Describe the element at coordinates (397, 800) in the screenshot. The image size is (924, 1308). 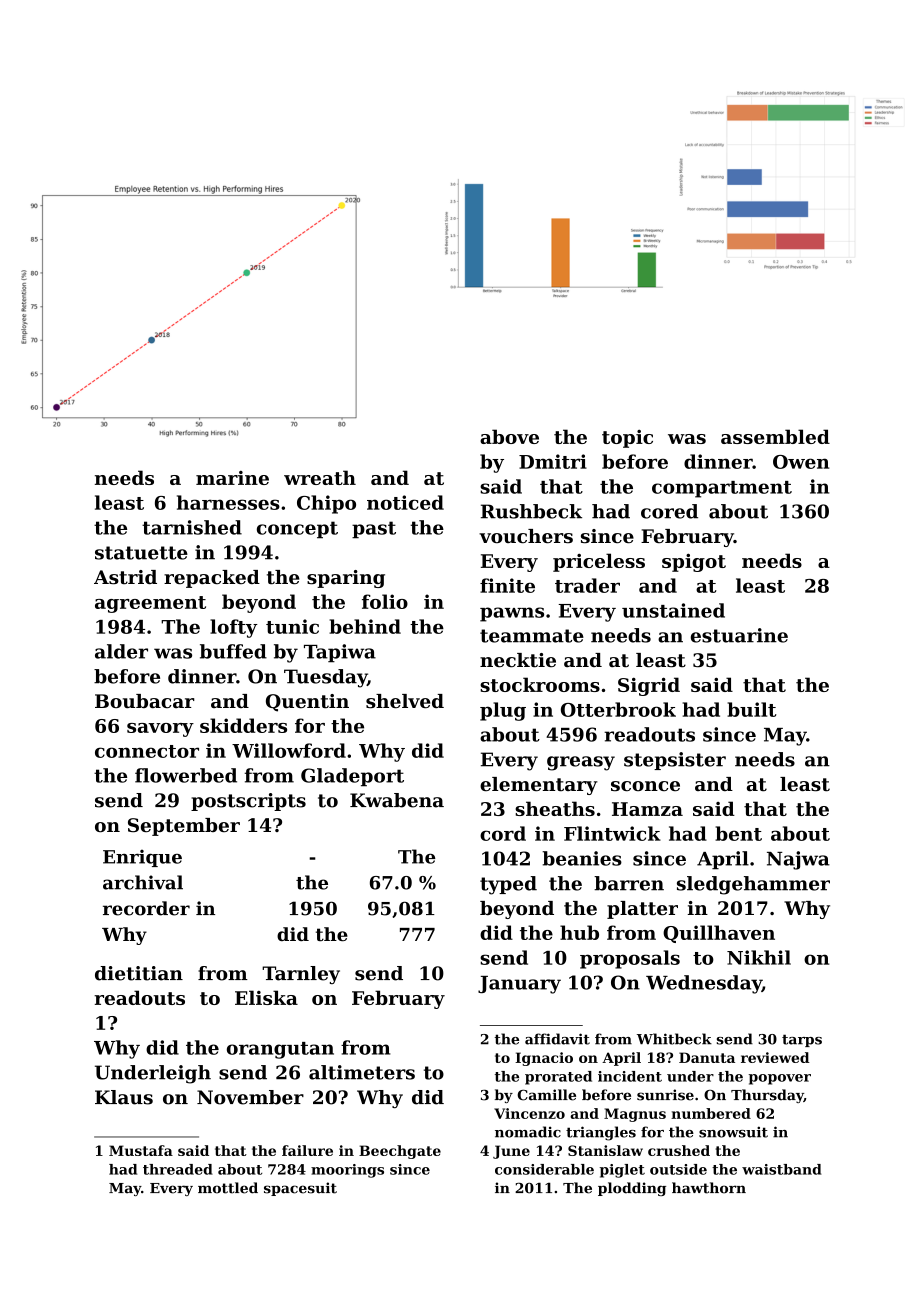
I see `Kwabena` at that location.
